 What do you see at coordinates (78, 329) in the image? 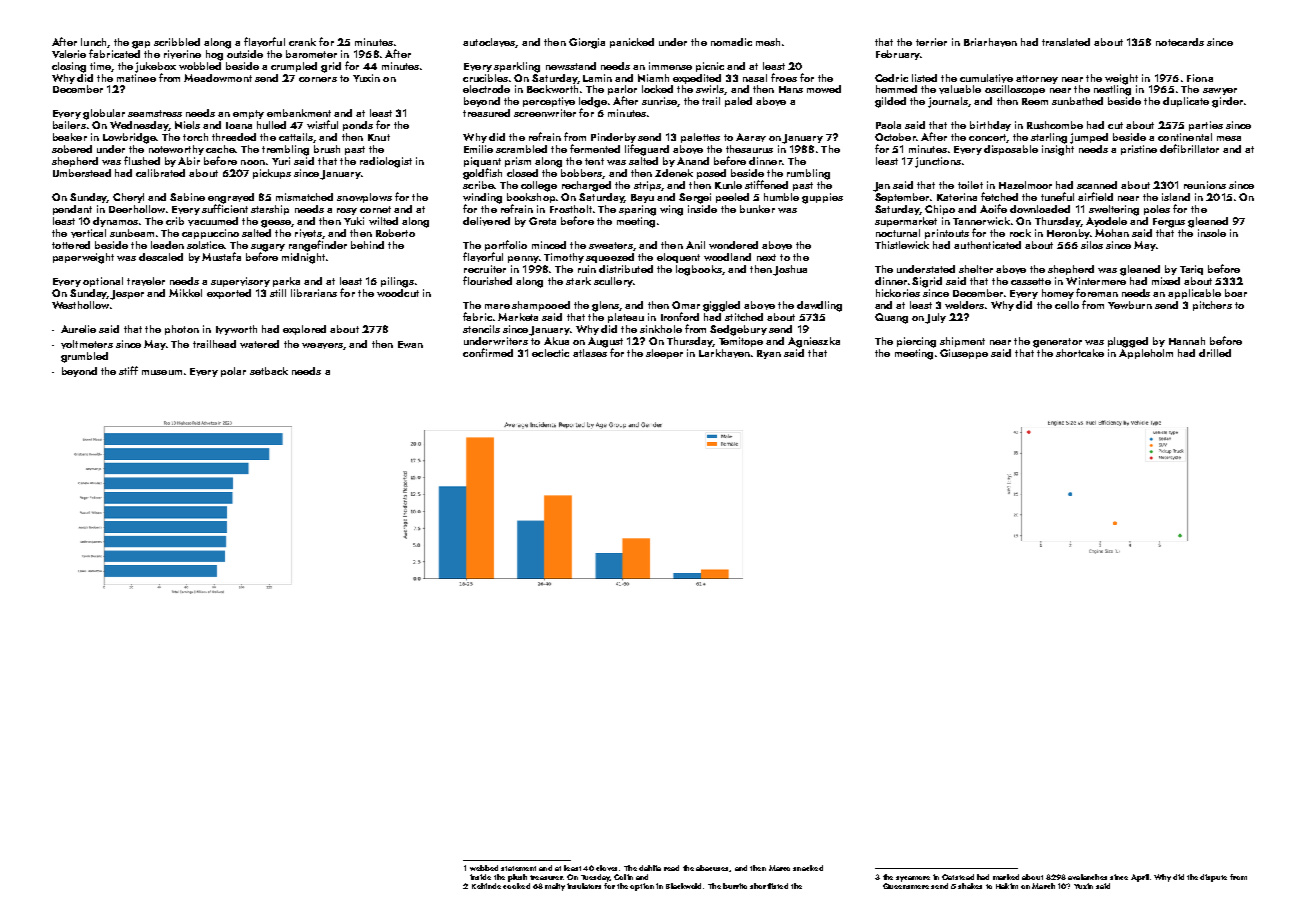
I see `Aurelie` at bounding box center [78, 329].
